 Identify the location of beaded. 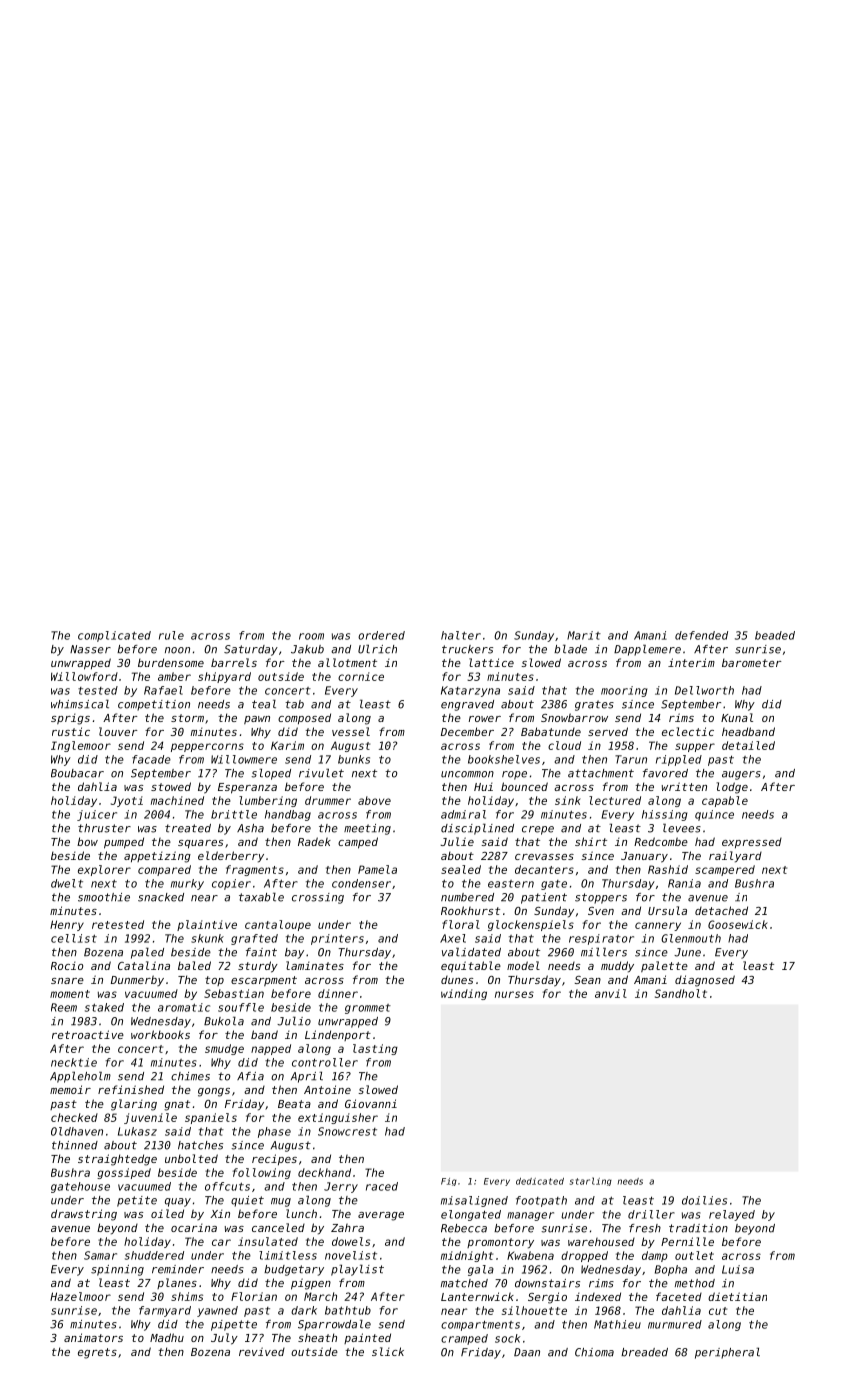
(775, 635).
